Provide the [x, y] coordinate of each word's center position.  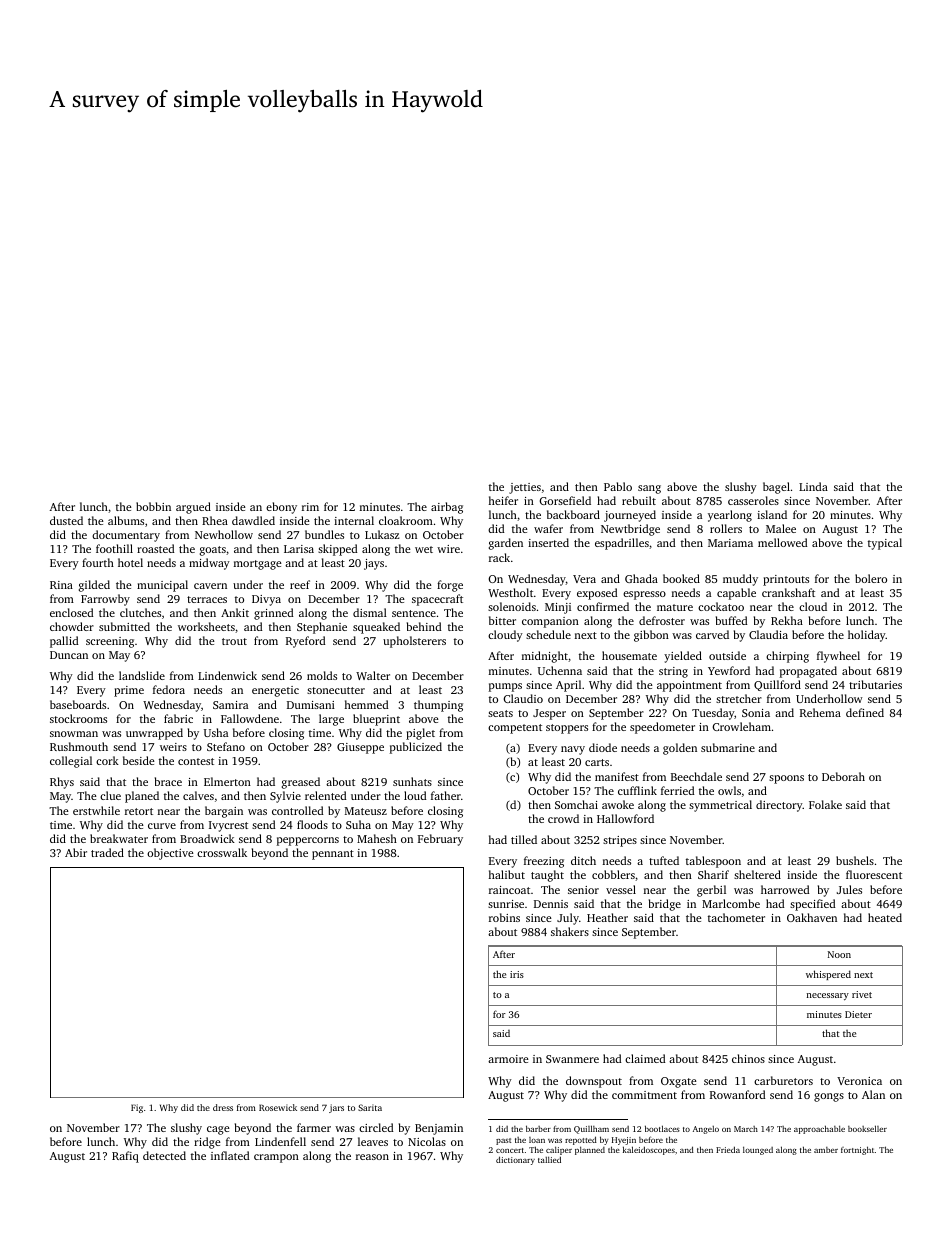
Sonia [756, 713]
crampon [276, 1158]
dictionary [515, 1160]
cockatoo [721, 606]
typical [885, 544]
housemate [629, 655]
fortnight [857, 1150]
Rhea [215, 520]
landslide [142, 675]
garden [506, 544]
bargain [224, 812]
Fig [137, 1108]
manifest [617, 776]
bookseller [867, 1128]
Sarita [370, 1107]
